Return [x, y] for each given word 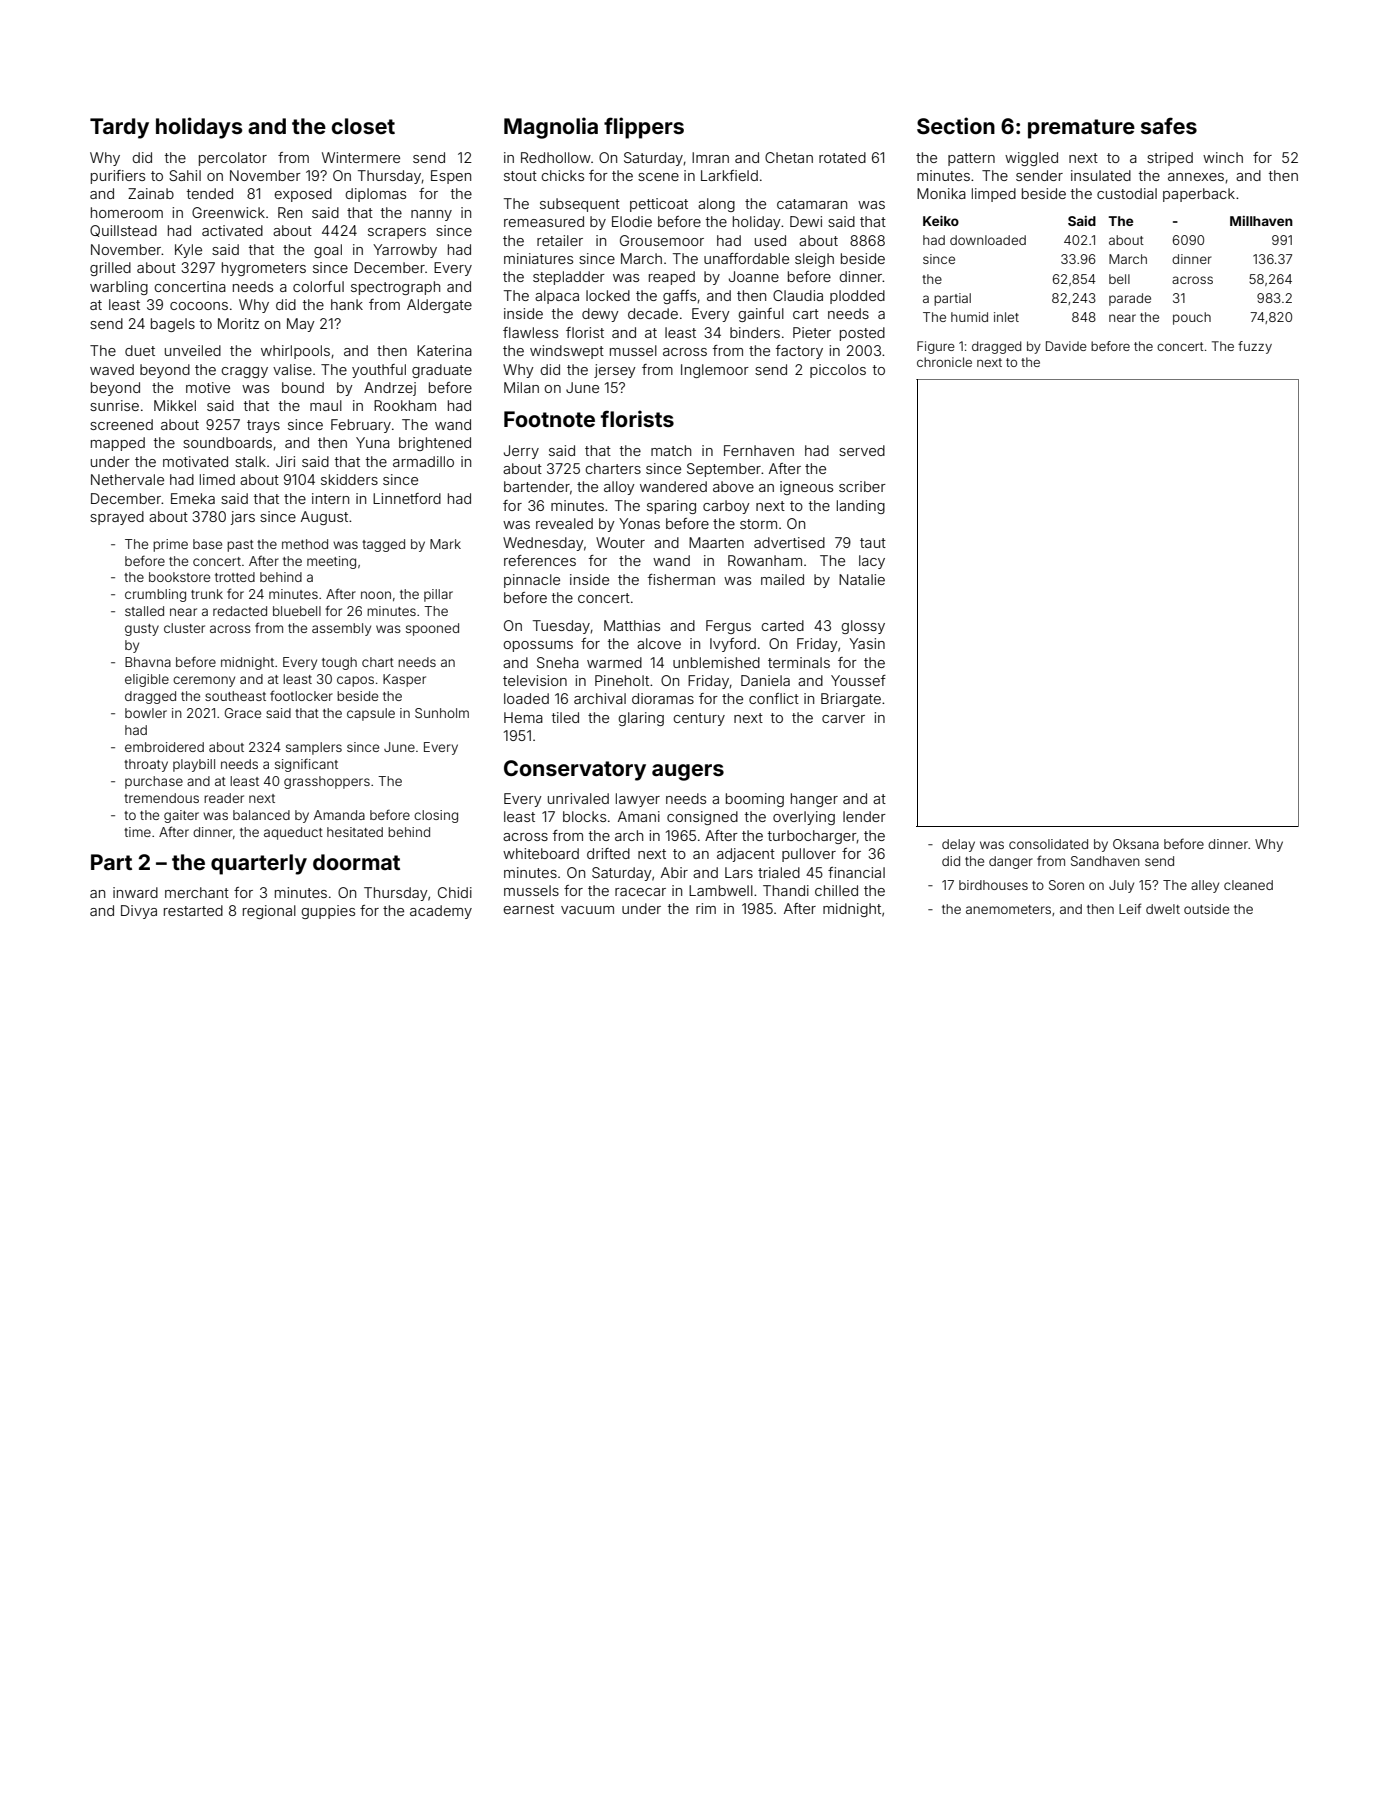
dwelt [1163, 909]
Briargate [851, 700]
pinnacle [532, 581]
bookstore [179, 577]
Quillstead [123, 231]
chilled [836, 890]
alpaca [557, 297]
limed [217, 479]
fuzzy [1255, 347]
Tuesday [561, 627]
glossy [863, 627]
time [137, 832]
